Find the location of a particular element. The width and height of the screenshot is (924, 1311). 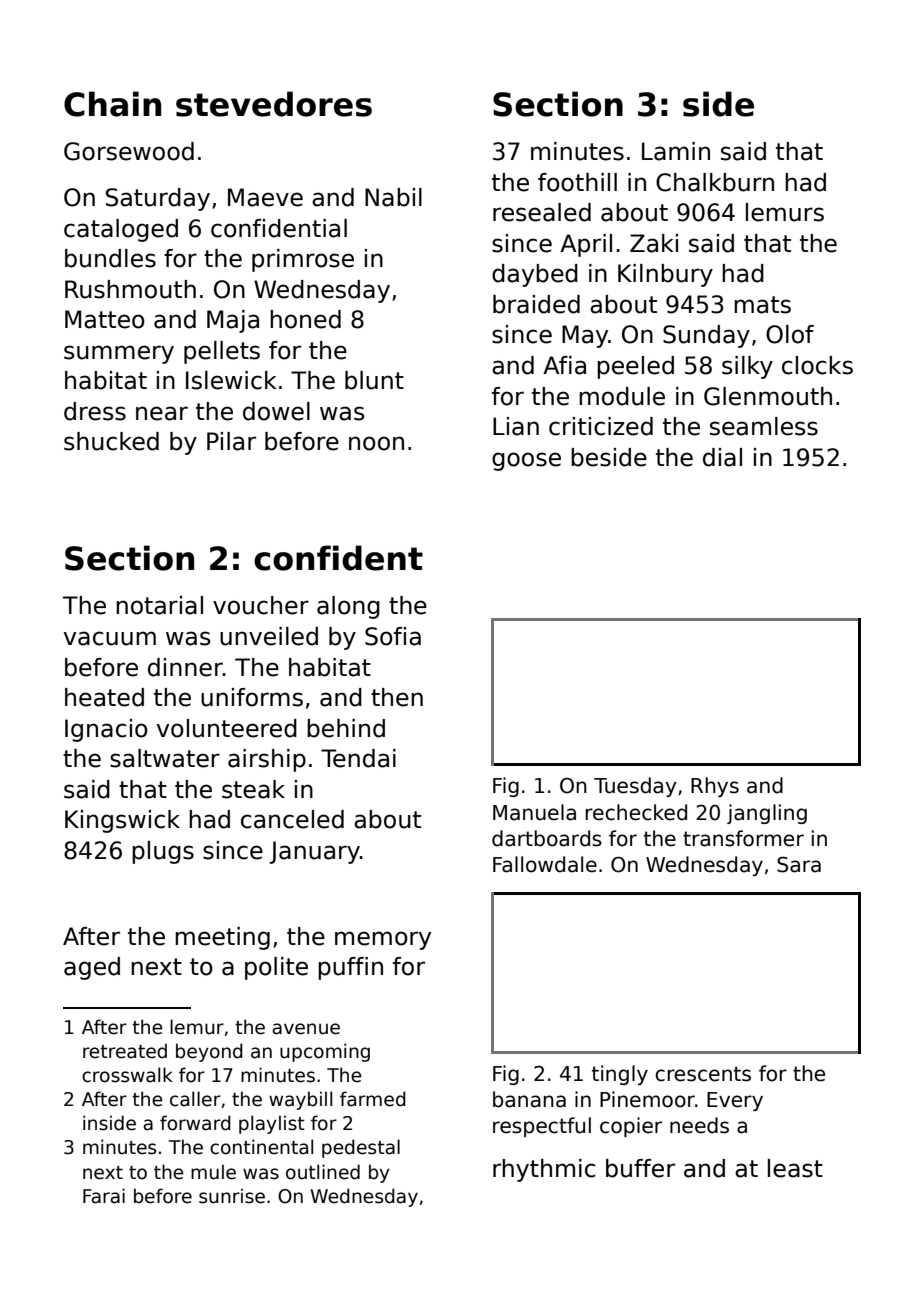

sunrise is located at coordinates (232, 1196).
